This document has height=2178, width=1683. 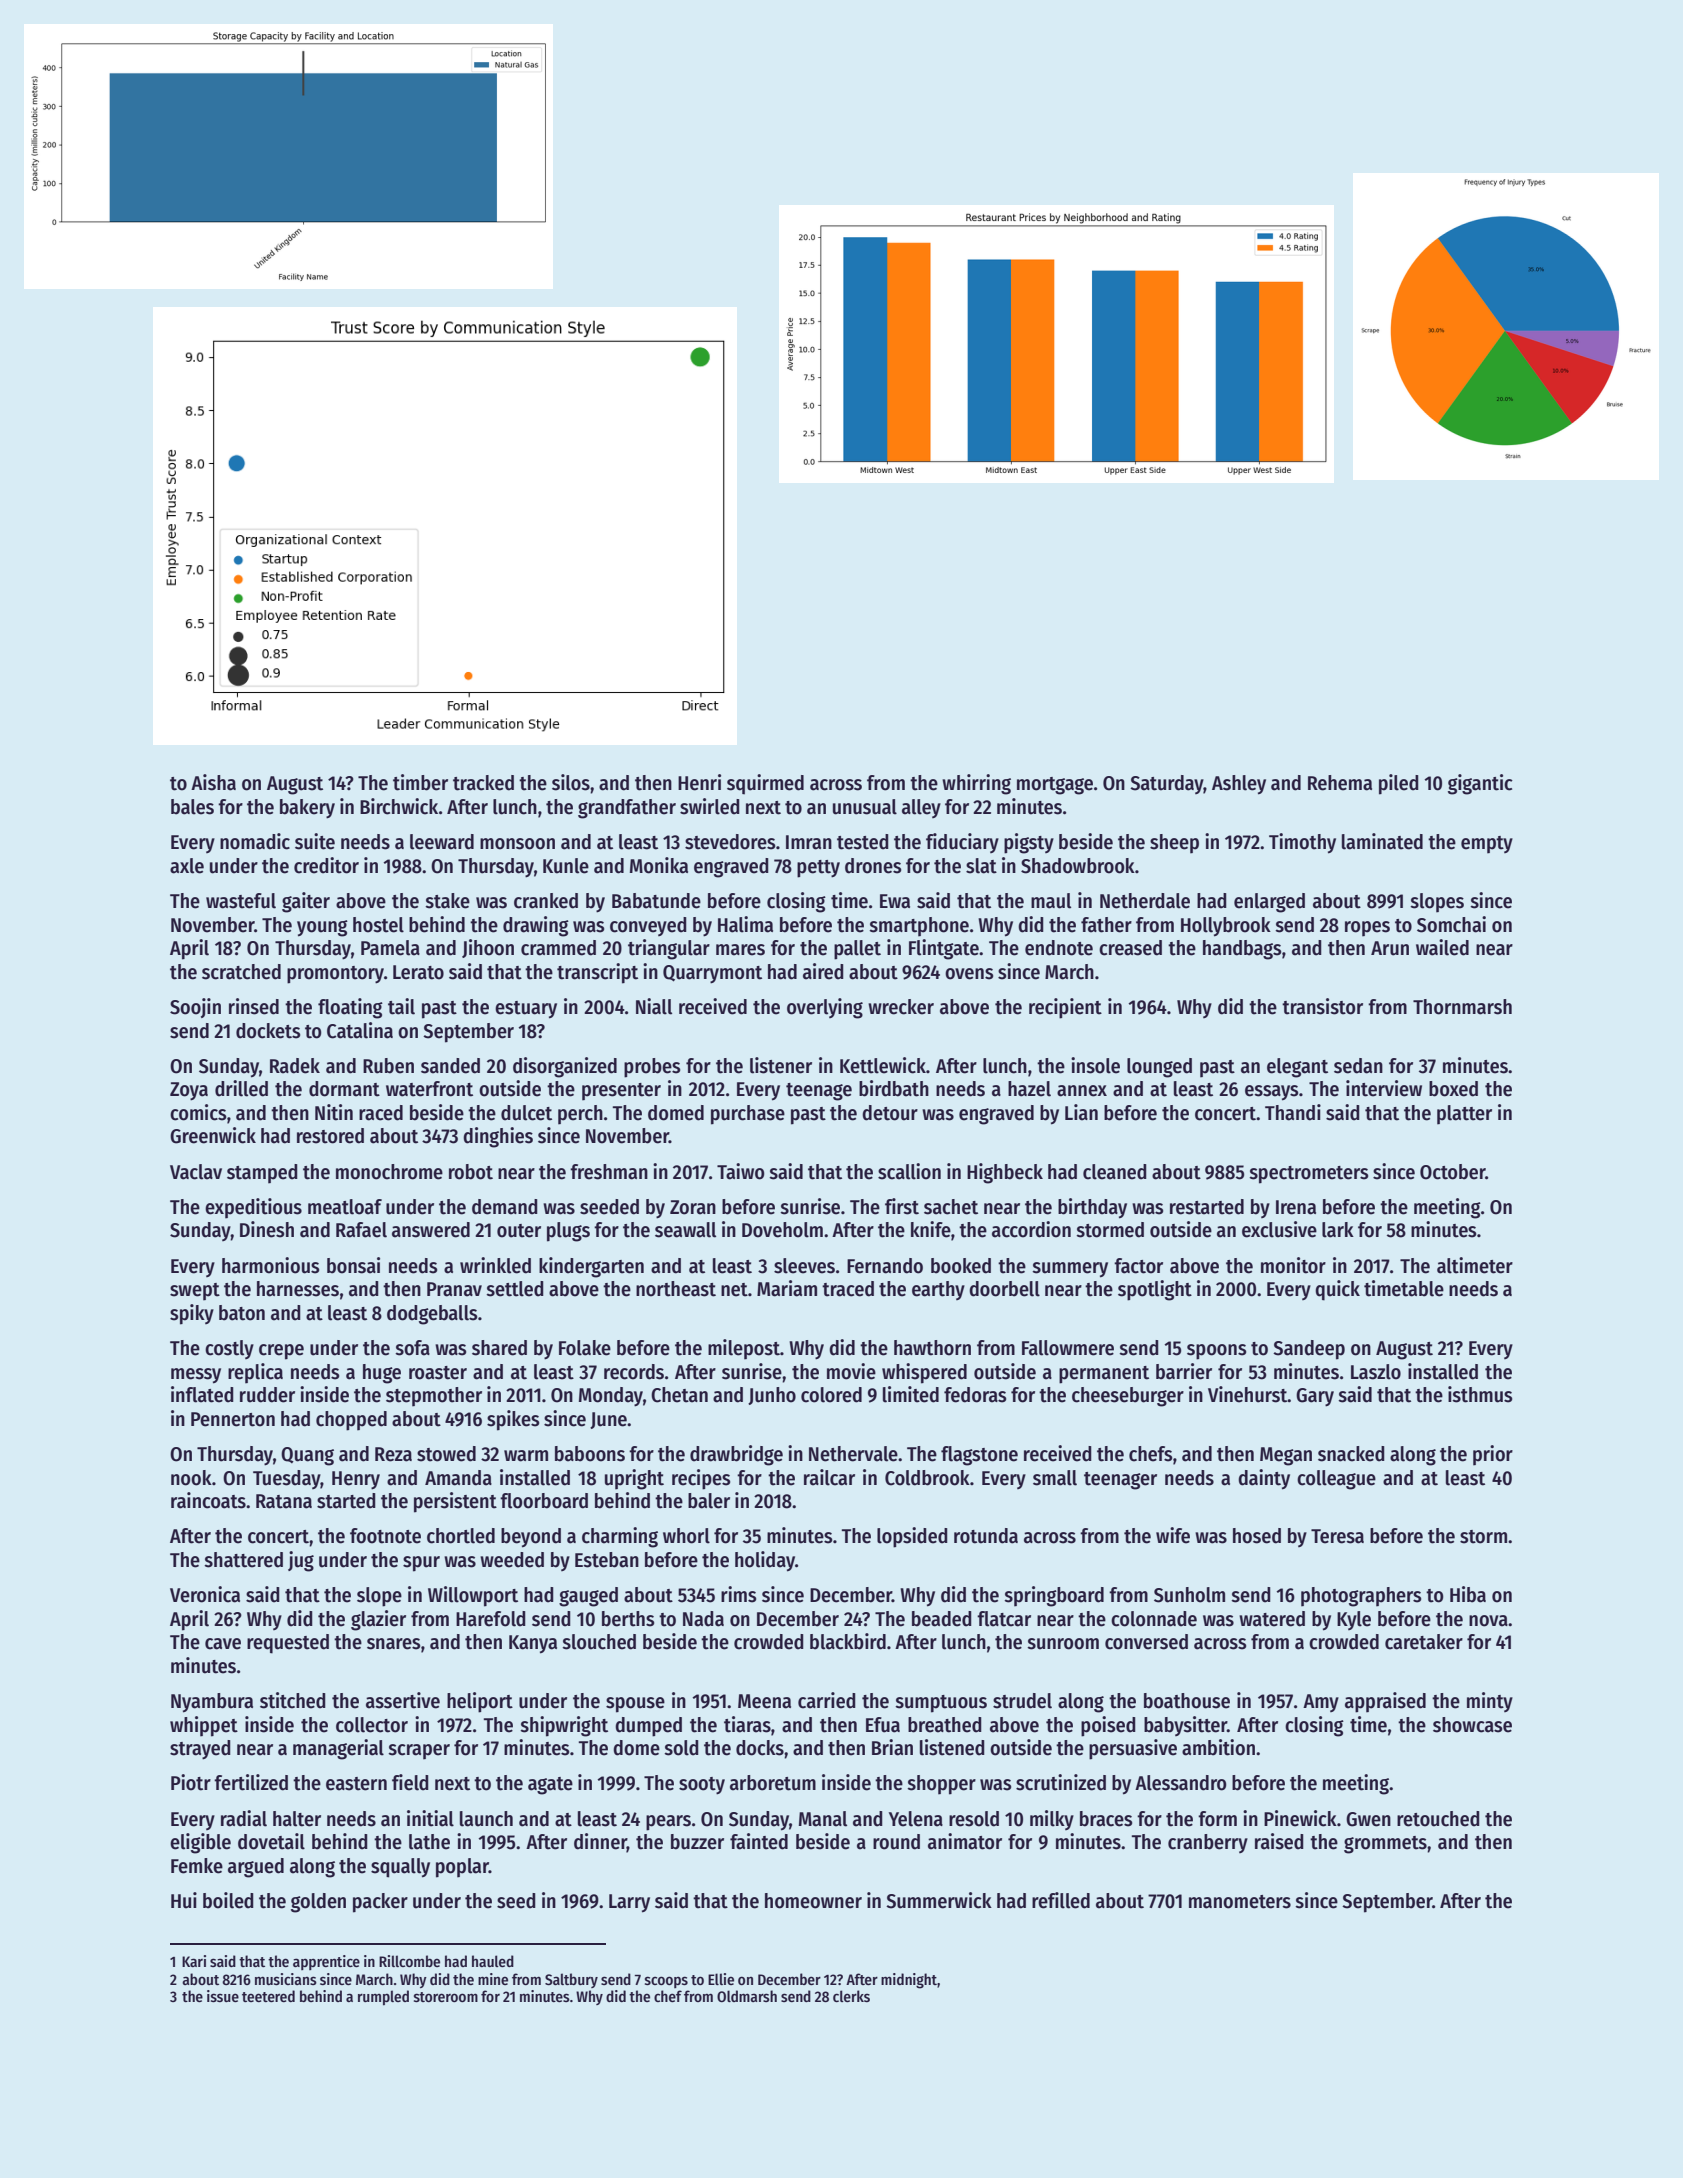 What do you see at coordinates (851, 1371) in the document?
I see `movie` at bounding box center [851, 1371].
